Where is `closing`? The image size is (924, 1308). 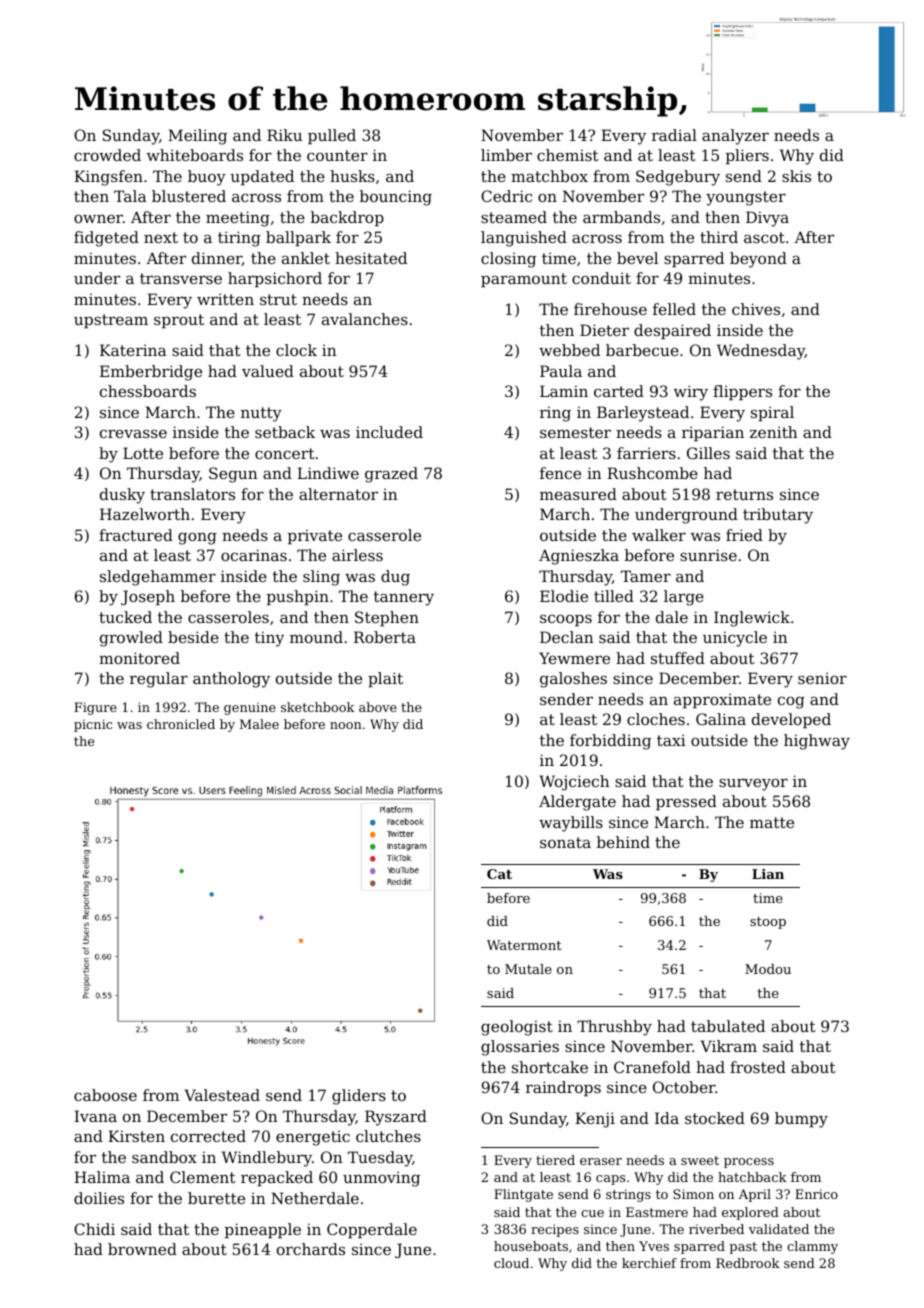 closing is located at coordinates (508, 260).
